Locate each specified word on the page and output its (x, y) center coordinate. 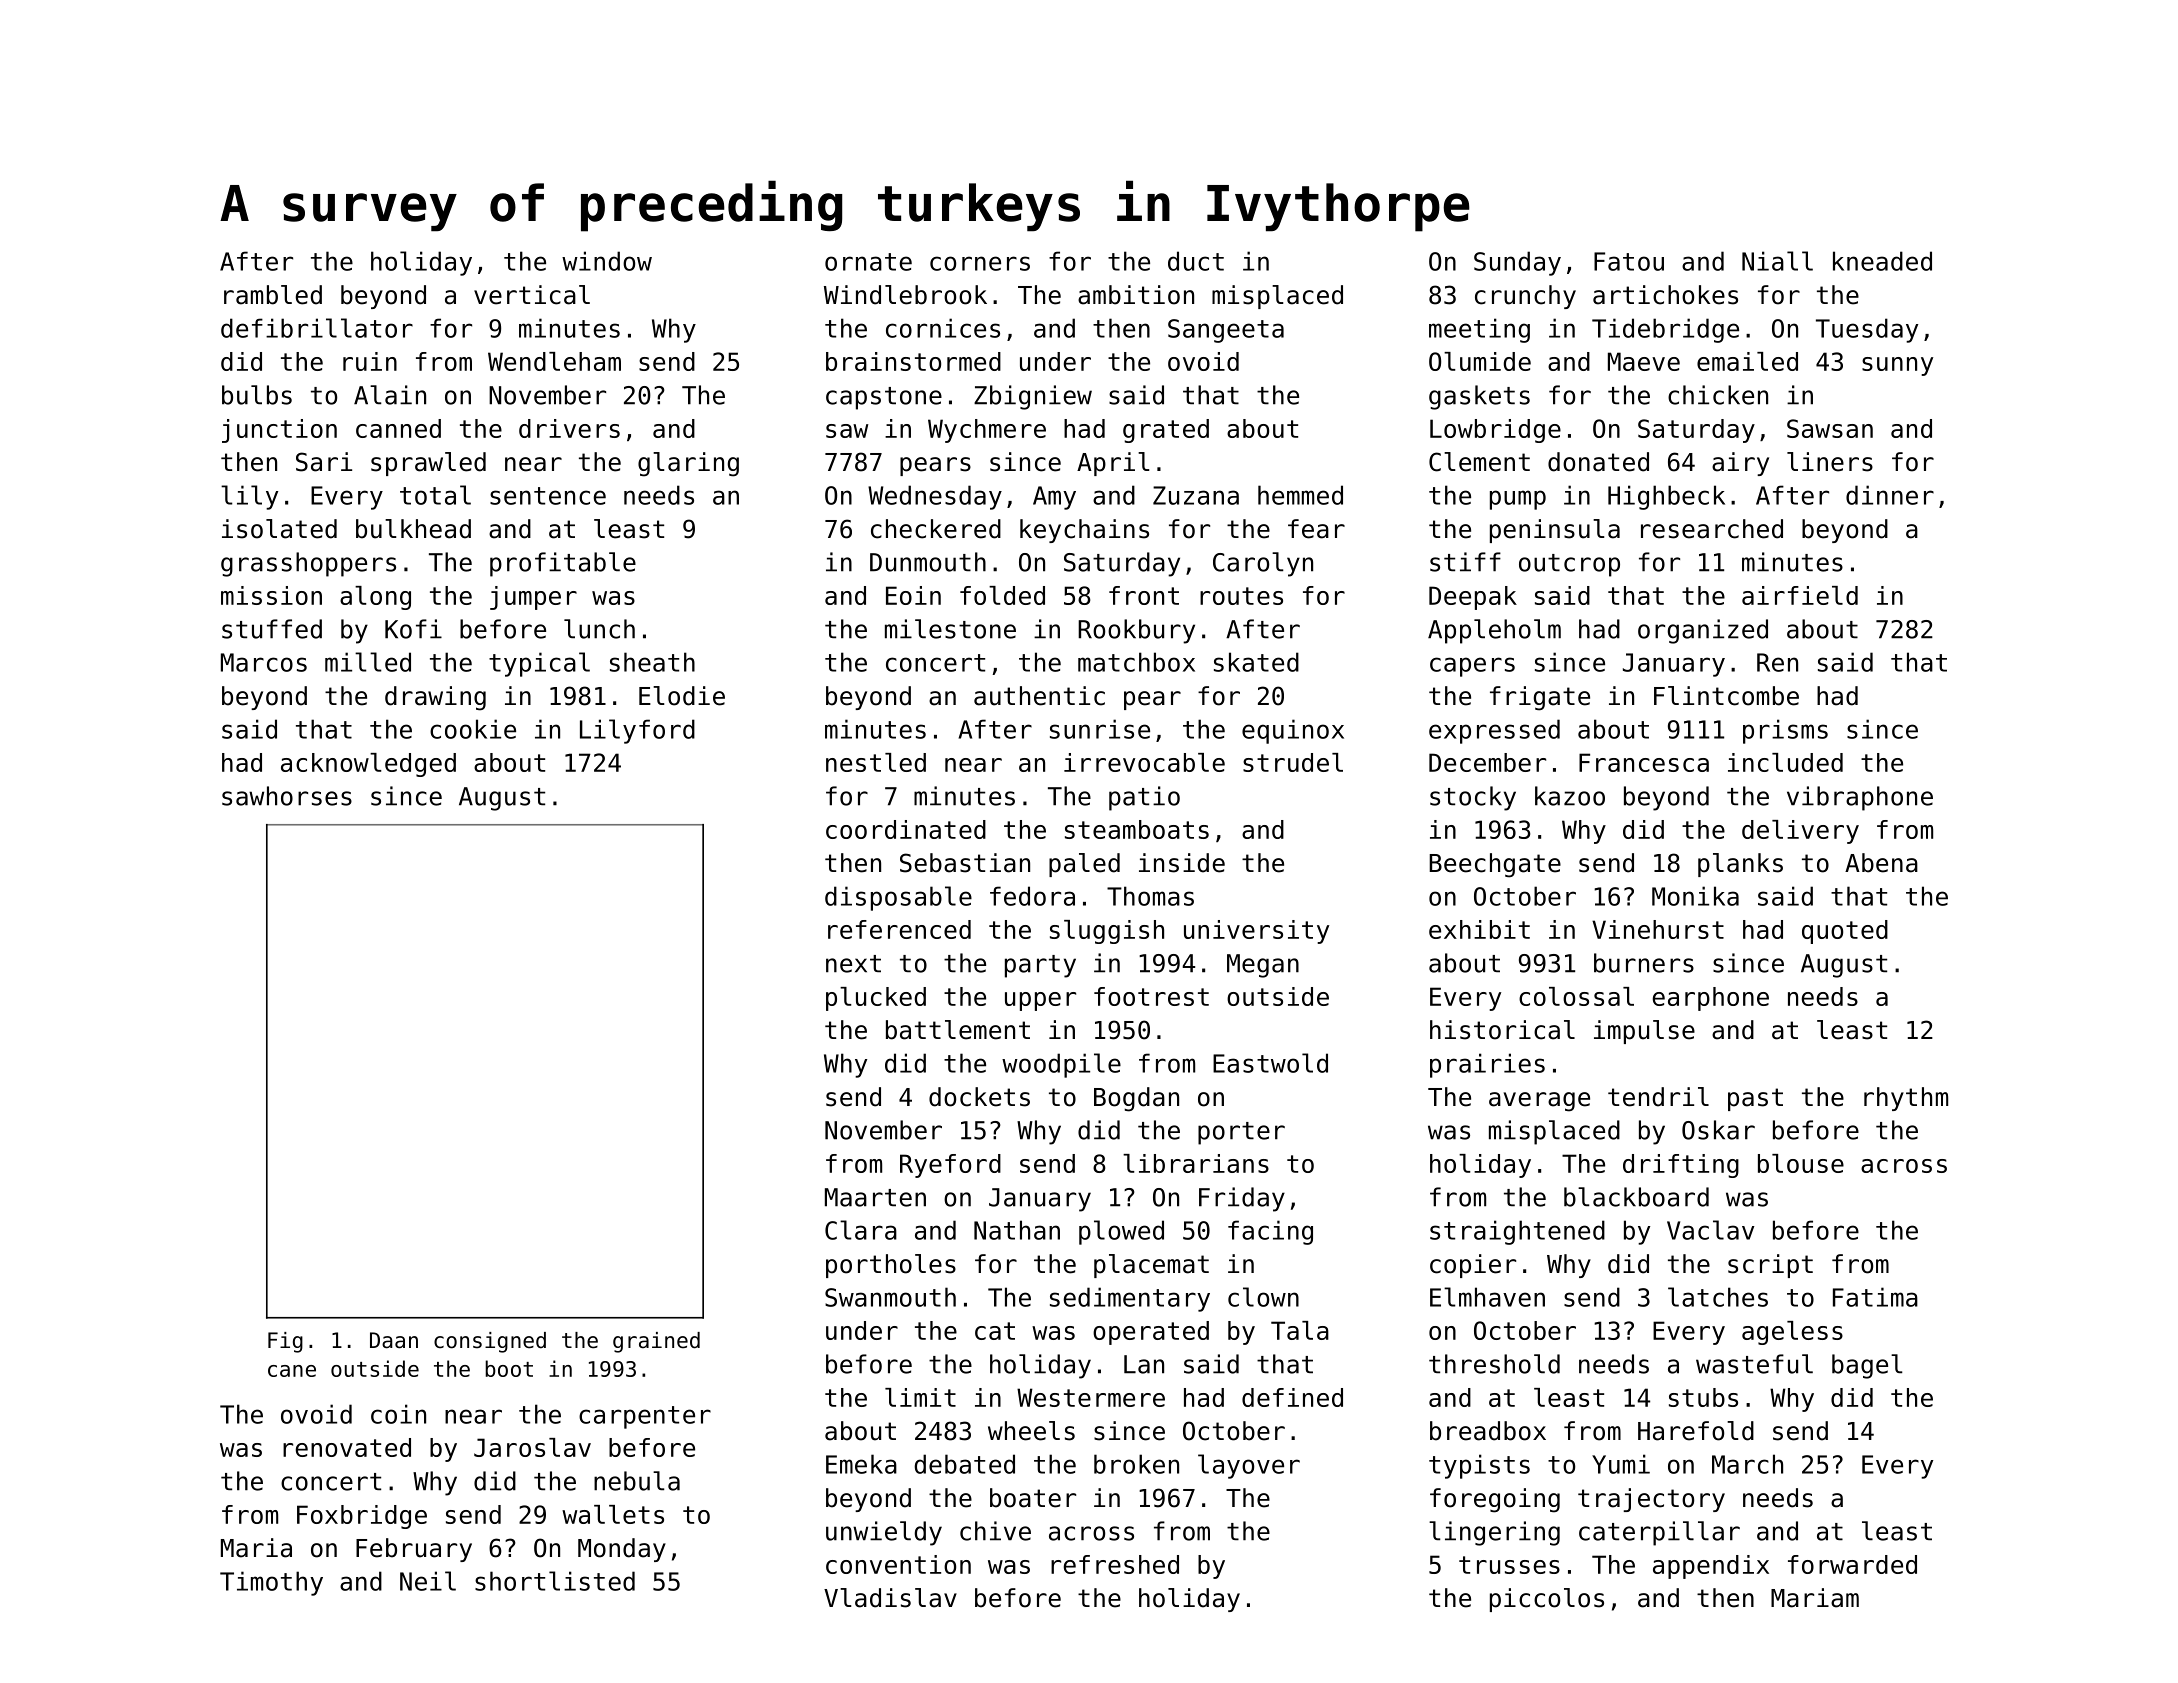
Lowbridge (1495, 431)
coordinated (906, 829)
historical (1502, 1030)
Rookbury (1136, 631)
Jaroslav (532, 1447)
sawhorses (287, 796)
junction (279, 431)
